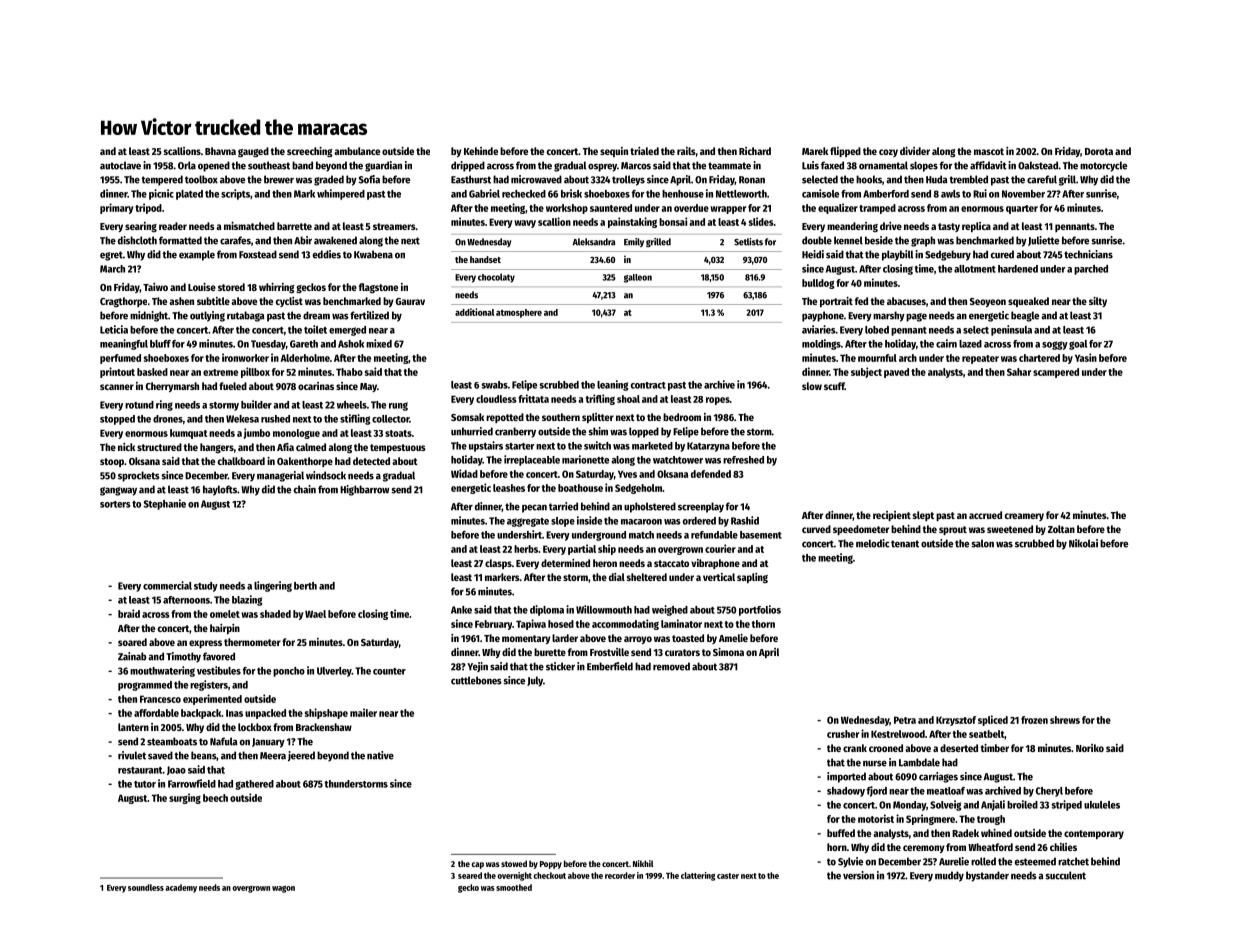  Describe the element at coordinates (1098, 302) in the image. I see `silty` at that location.
